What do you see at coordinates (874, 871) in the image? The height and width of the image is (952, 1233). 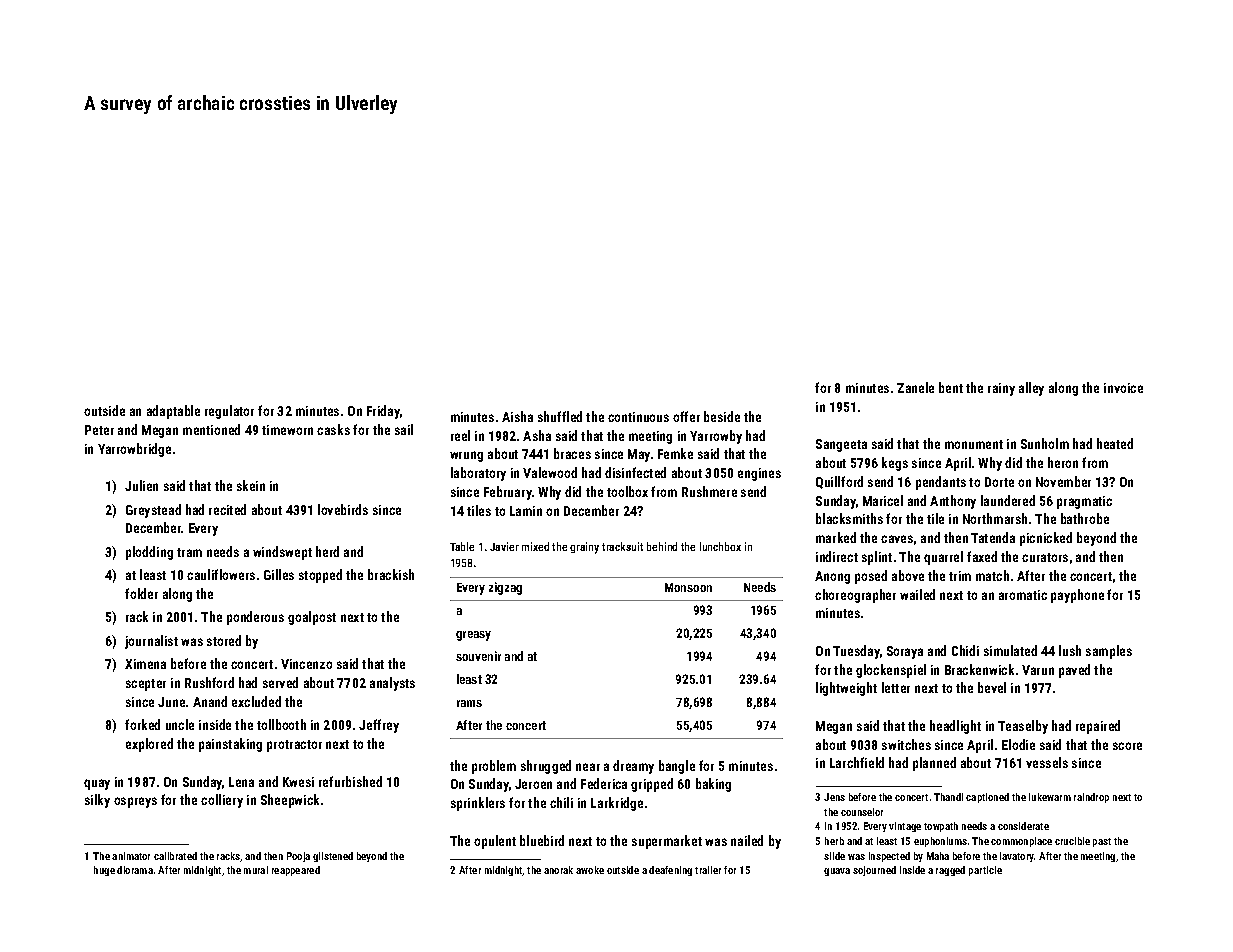 I see `sojourned` at bounding box center [874, 871].
